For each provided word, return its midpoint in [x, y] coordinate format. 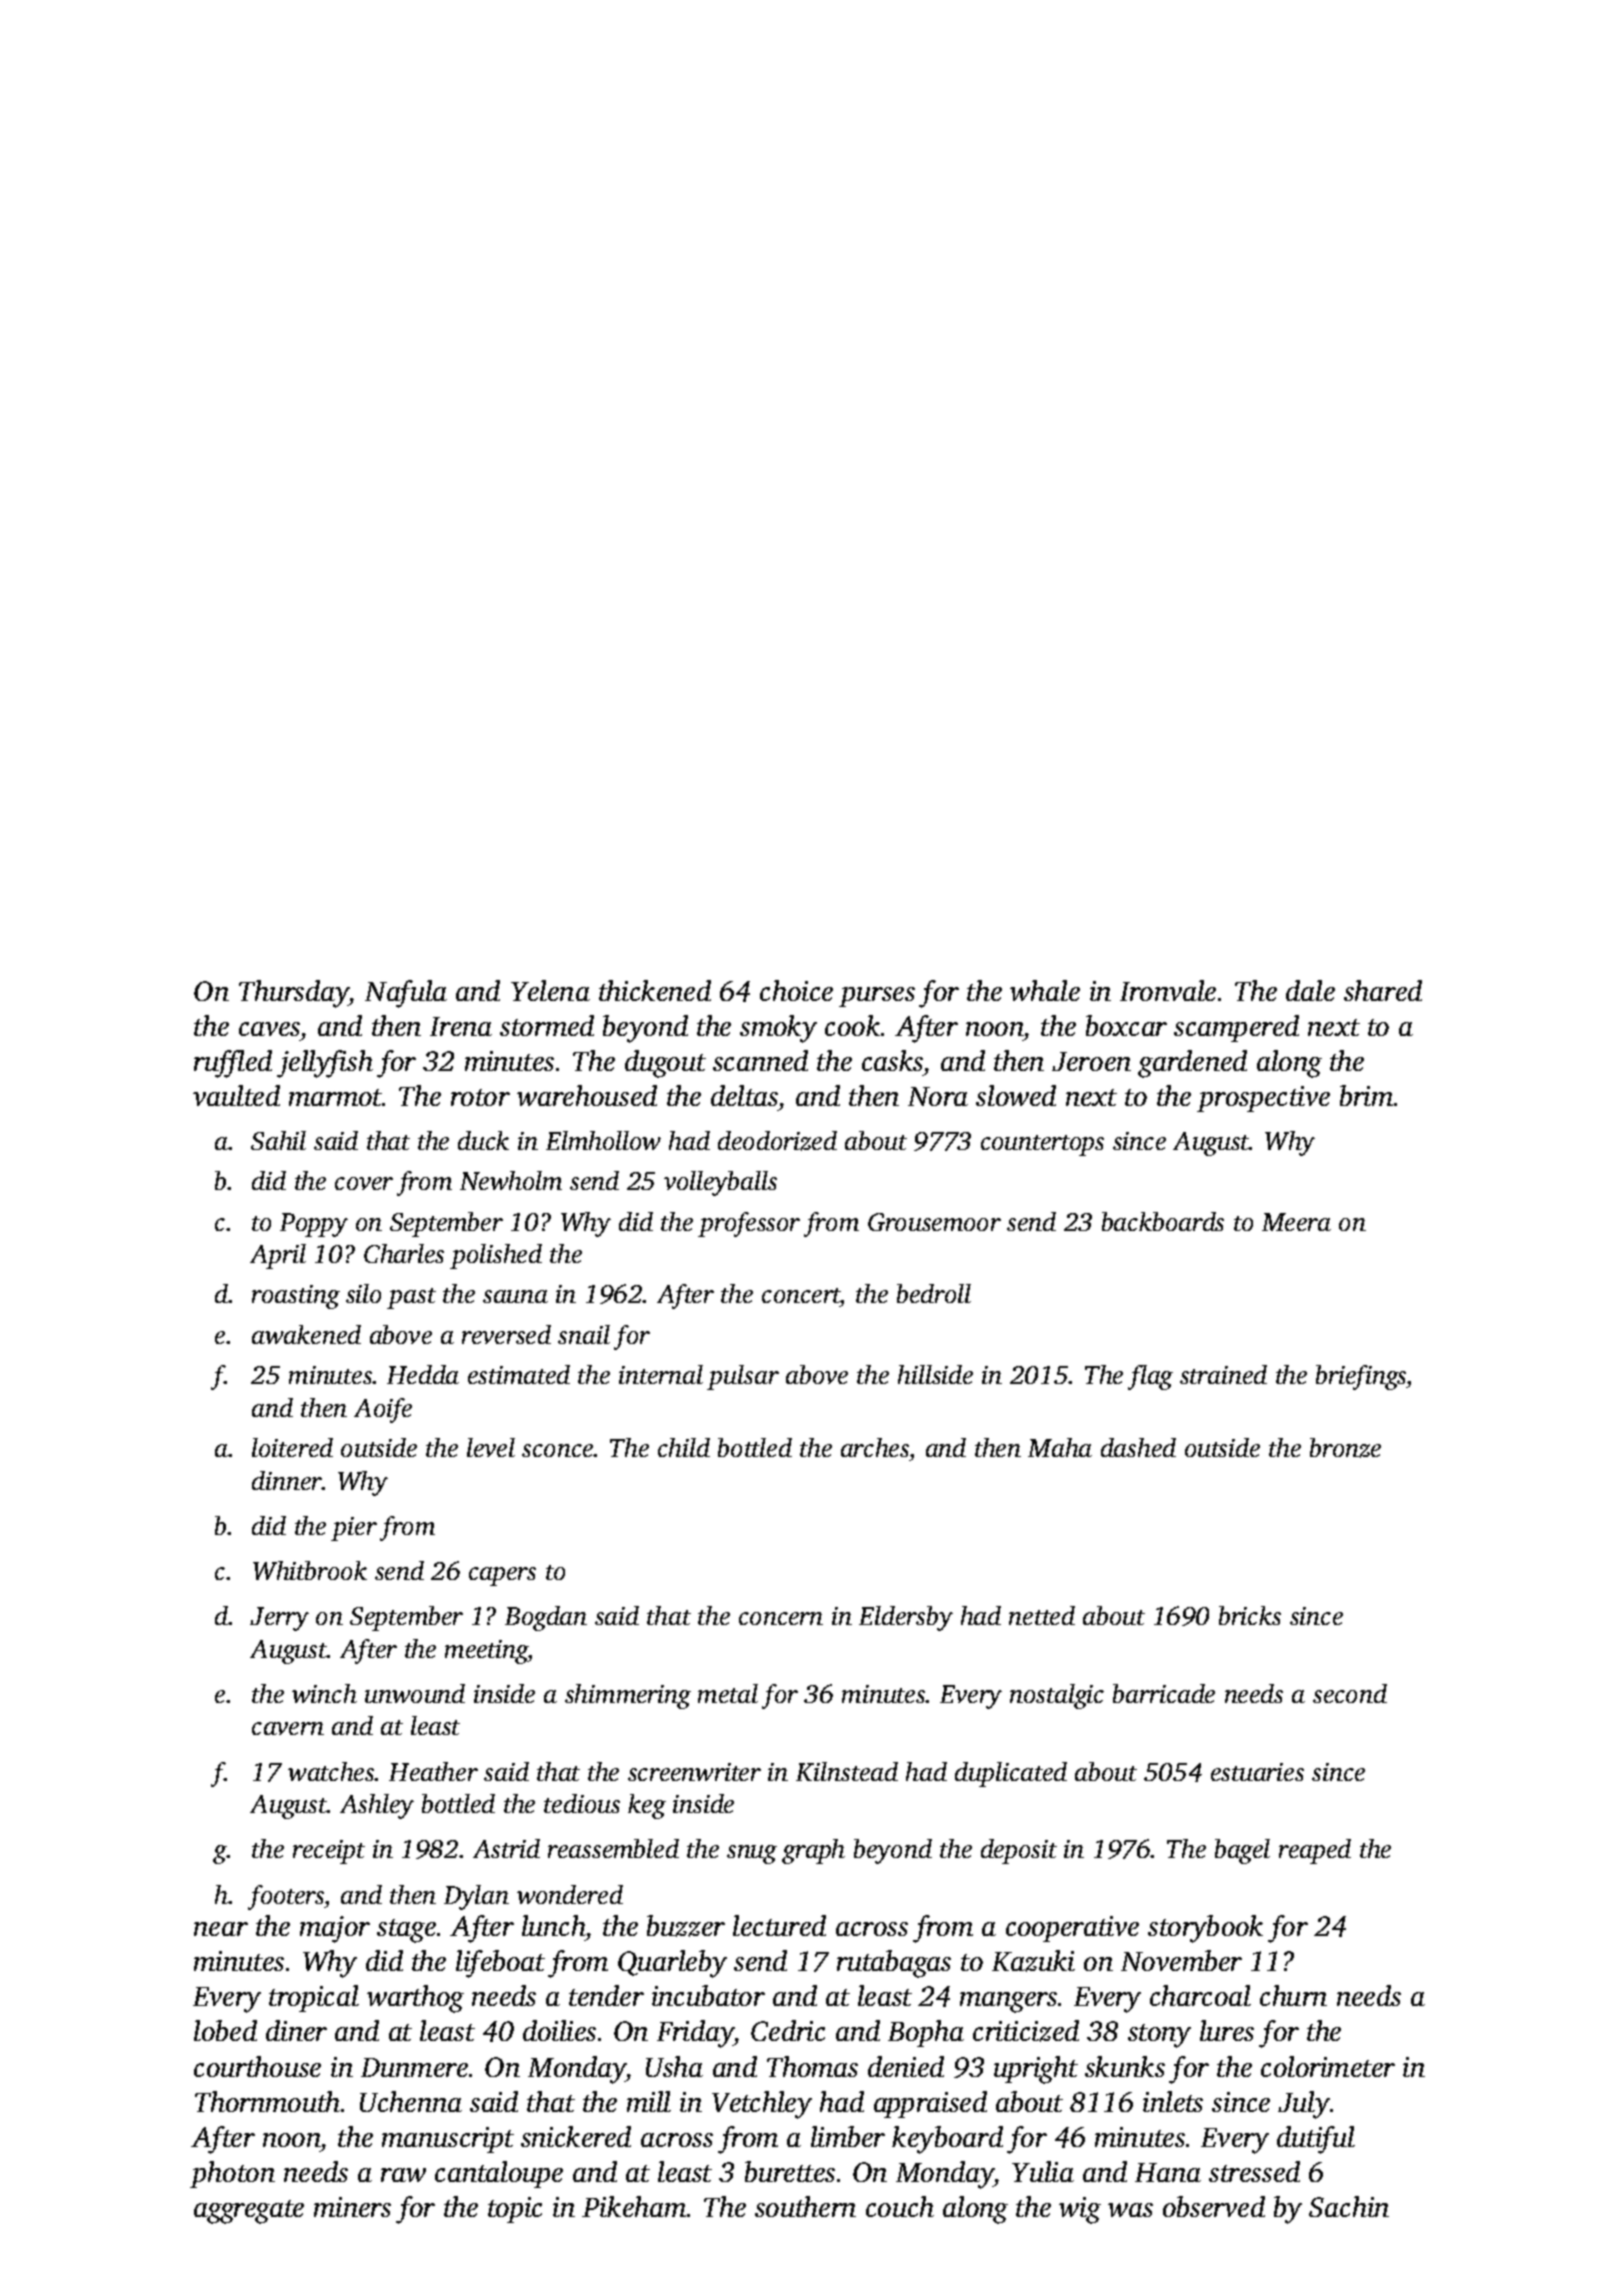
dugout [665, 1064]
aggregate [249, 2212]
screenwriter [694, 1772]
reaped [1315, 1851]
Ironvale [1168, 990]
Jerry [279, 1619]
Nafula [406, 994]
